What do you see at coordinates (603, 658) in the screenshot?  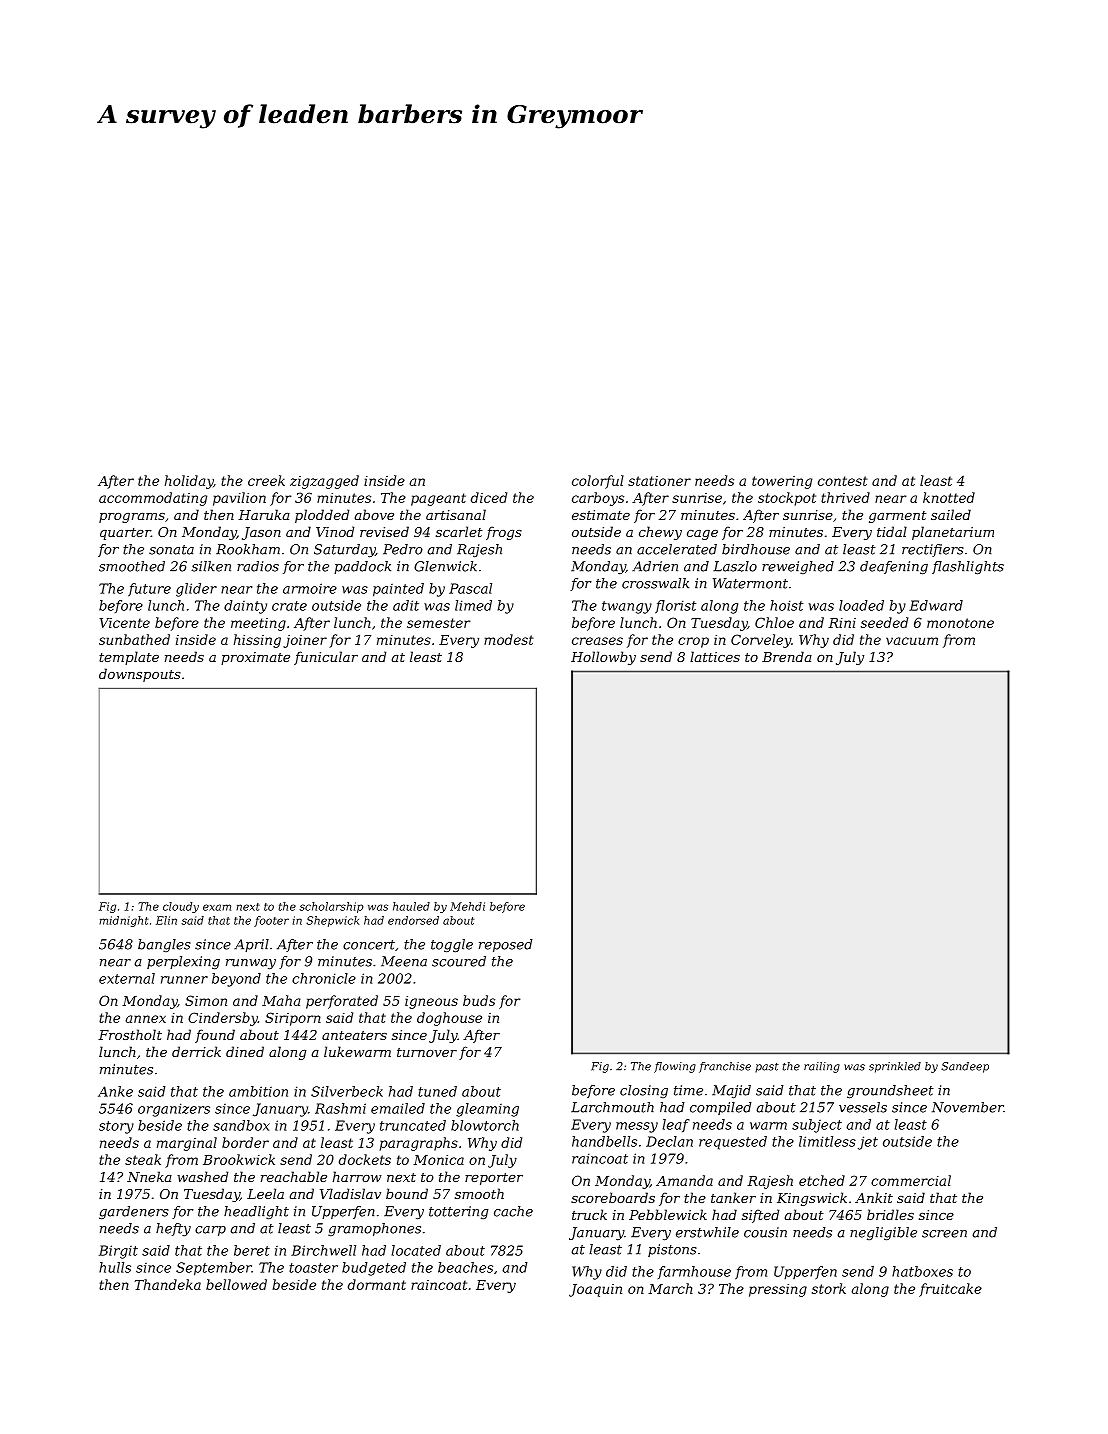 I see `Hollowby` at bounding box center [603, 658].
